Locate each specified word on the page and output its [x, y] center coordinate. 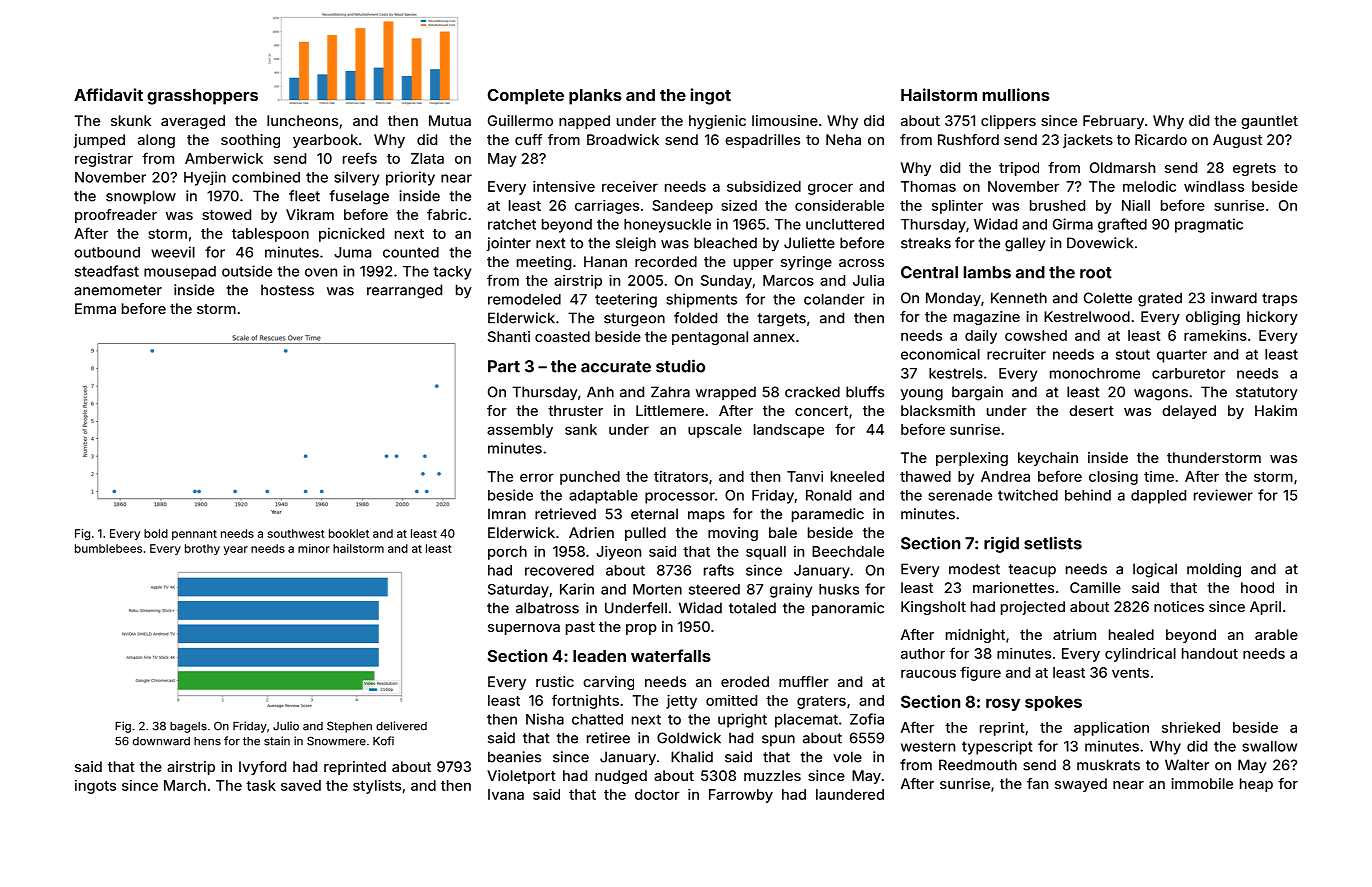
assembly [520, 431]
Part [504, 366]
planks [595, 97]
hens [207, 741]
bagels [188, 727]
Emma [95, 308]
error [537, 477]
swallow [1269, 746]
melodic [1149, 186]
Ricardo [1161, 139]
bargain [977, 393]
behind [1088, 495]
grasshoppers [202, 97]
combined [266, 177]
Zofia [867, 719]
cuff [528, 139]
